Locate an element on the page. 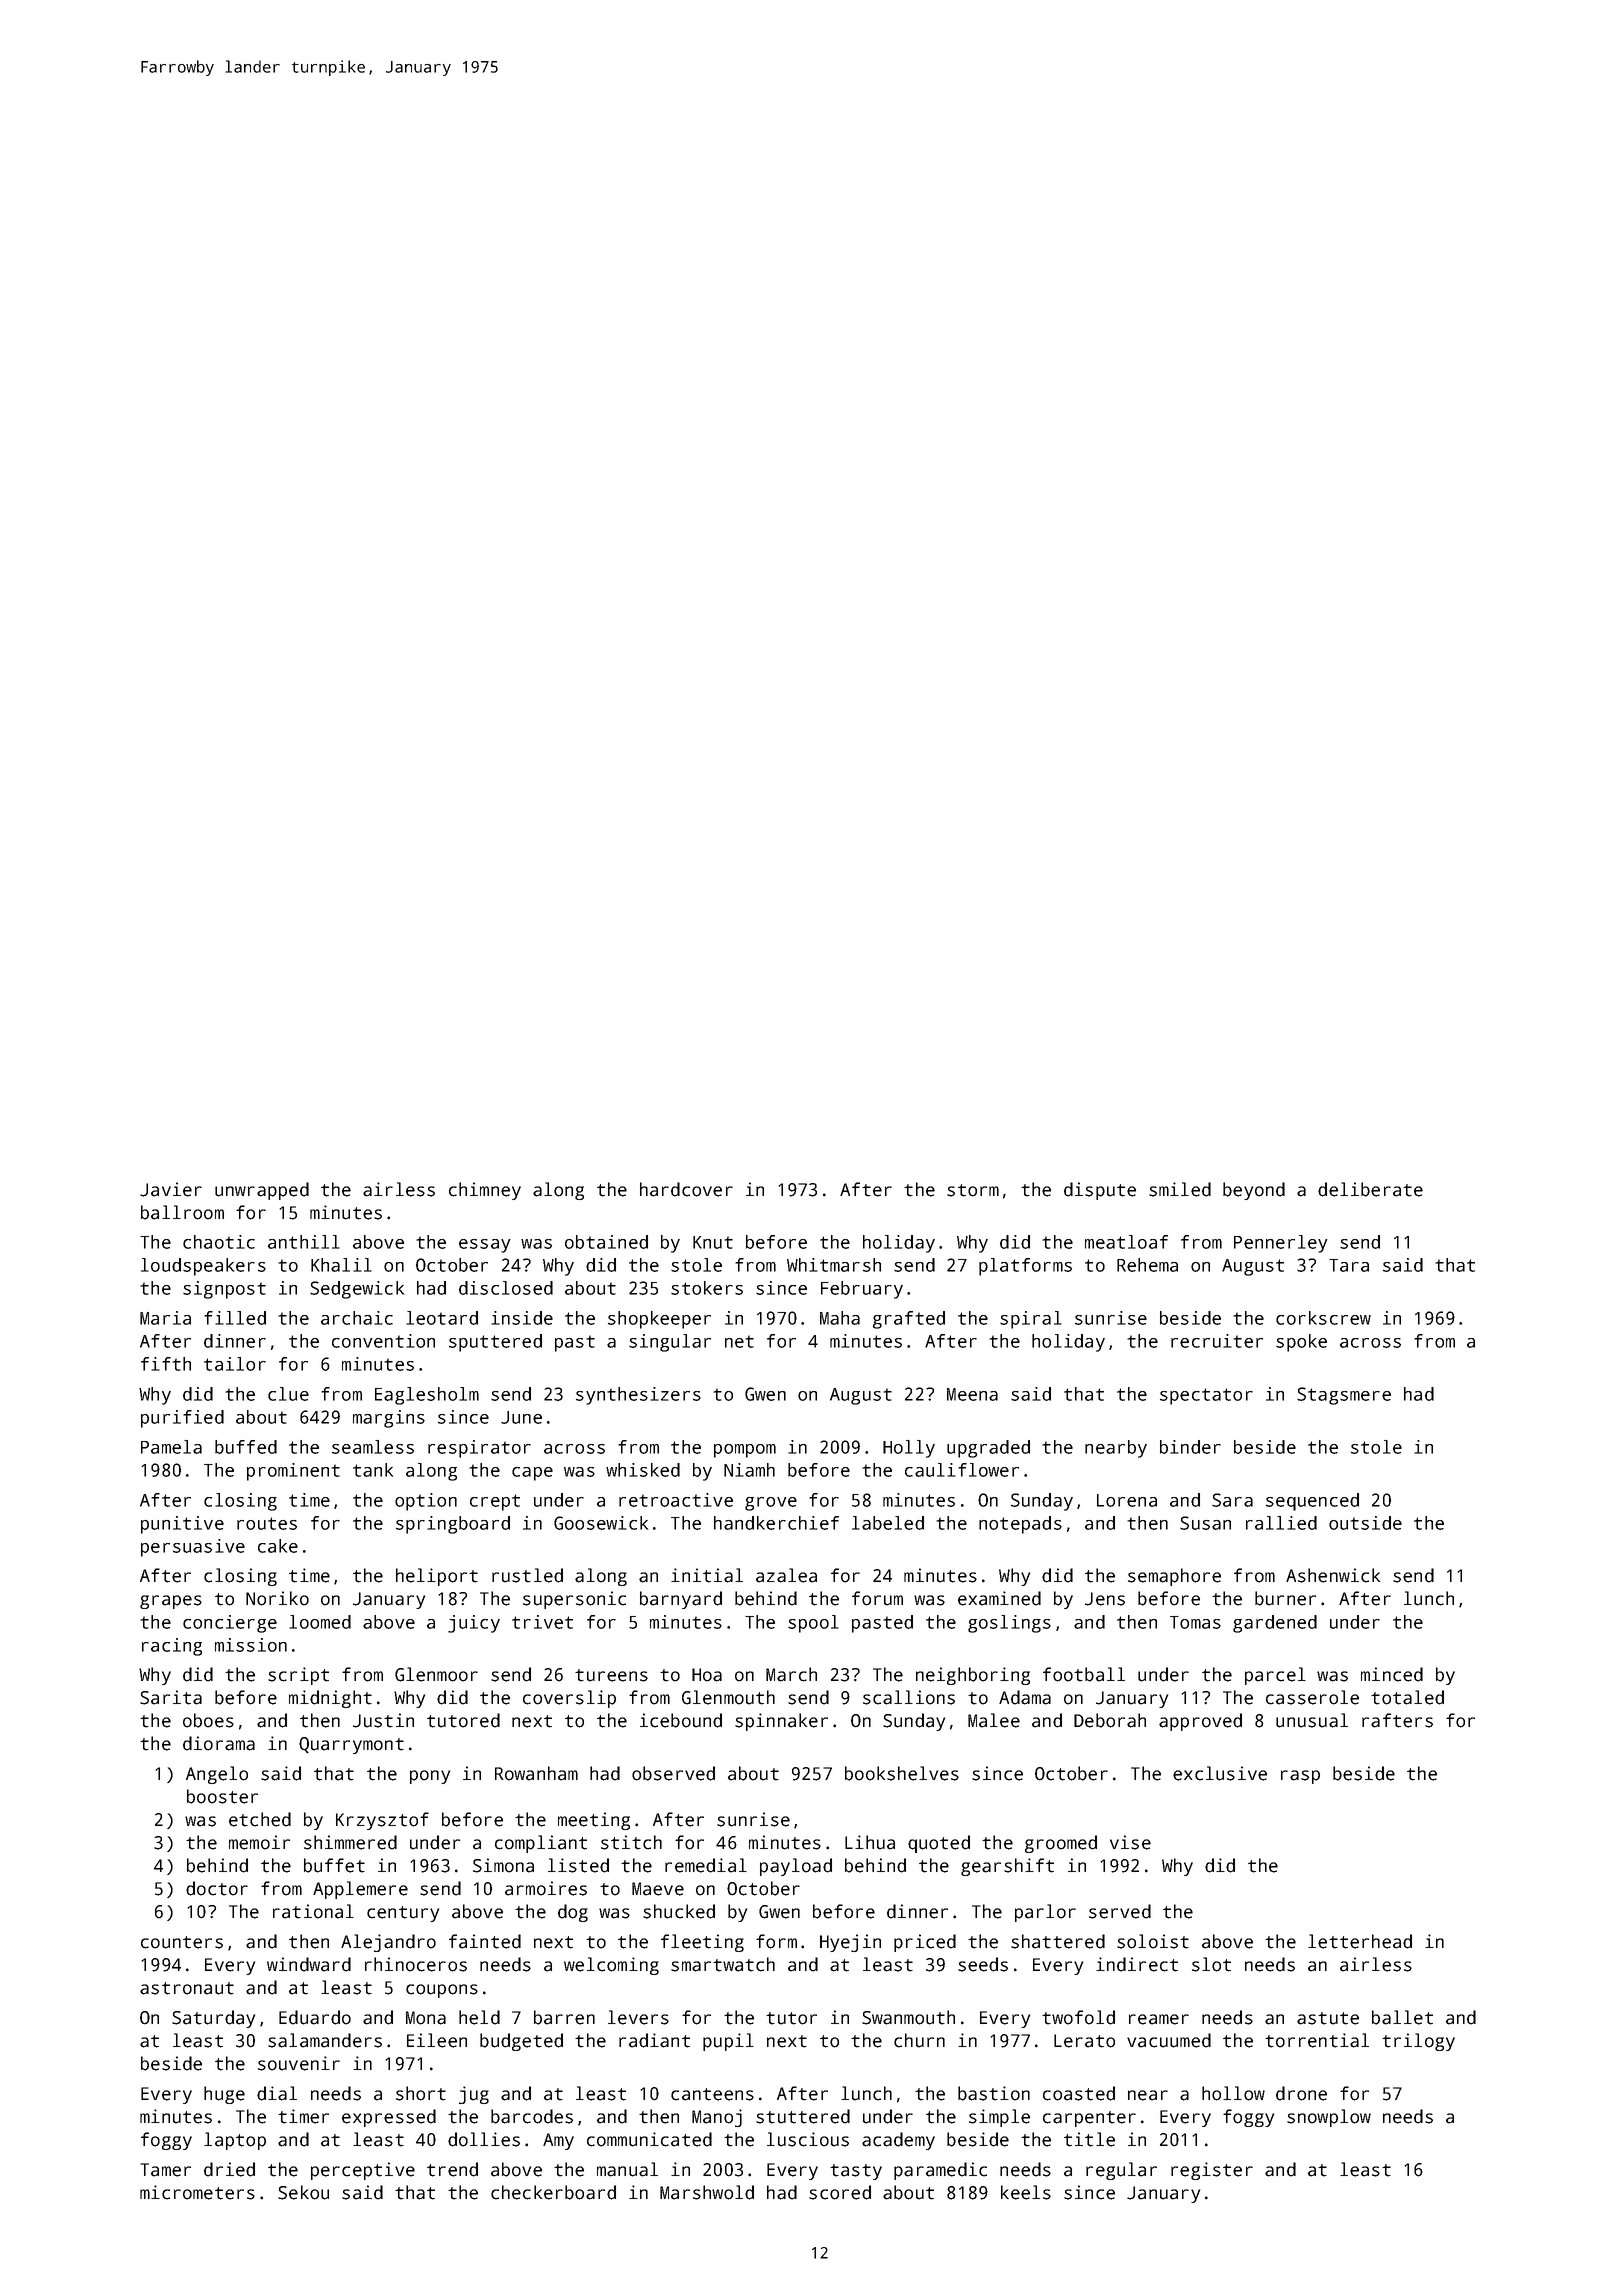 The width and height of the page is (1620, 2292). short is located at coordinates (421, 2093).
